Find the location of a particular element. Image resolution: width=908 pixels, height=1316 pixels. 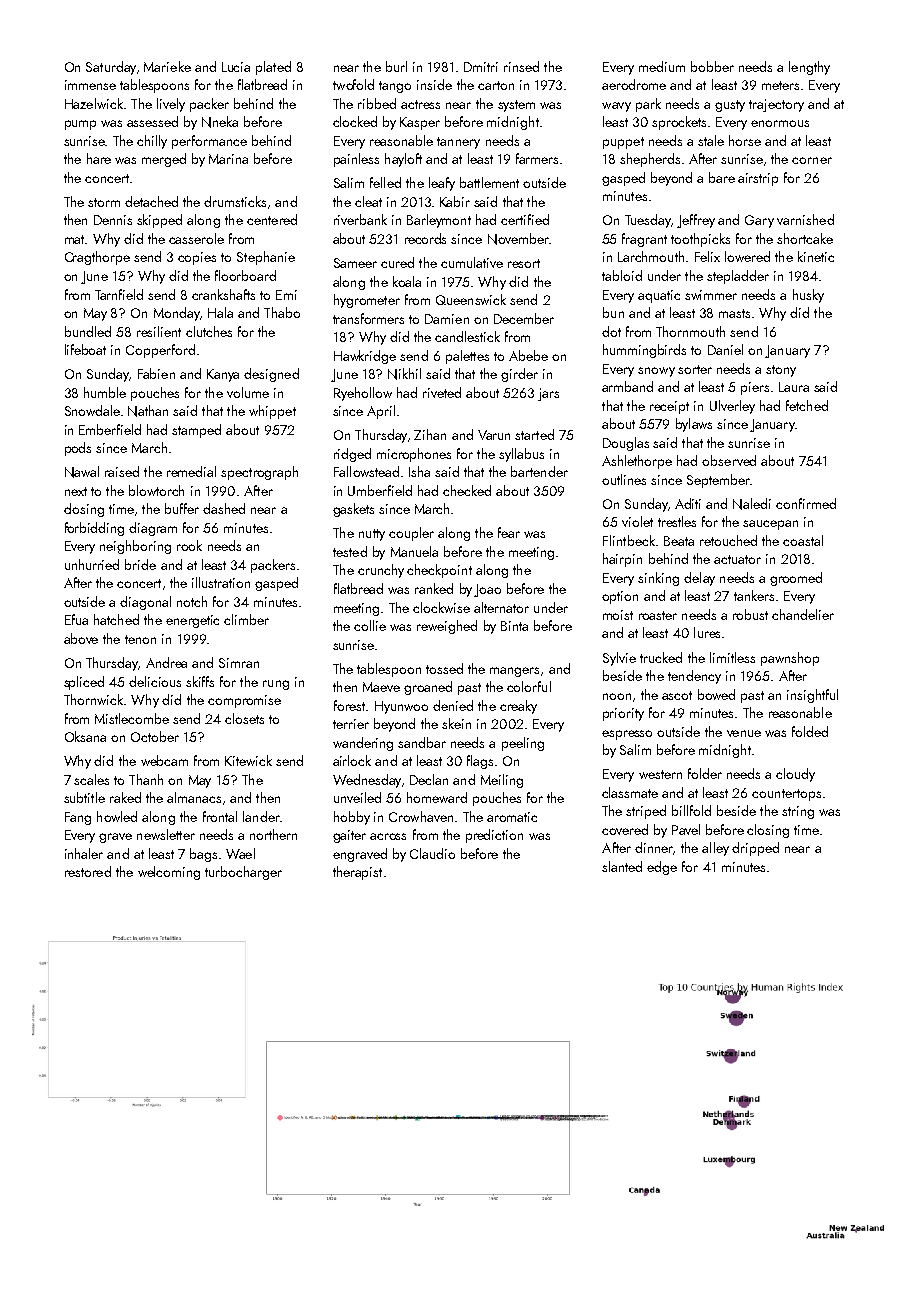

assessed is located at coordinates (152, 121).
